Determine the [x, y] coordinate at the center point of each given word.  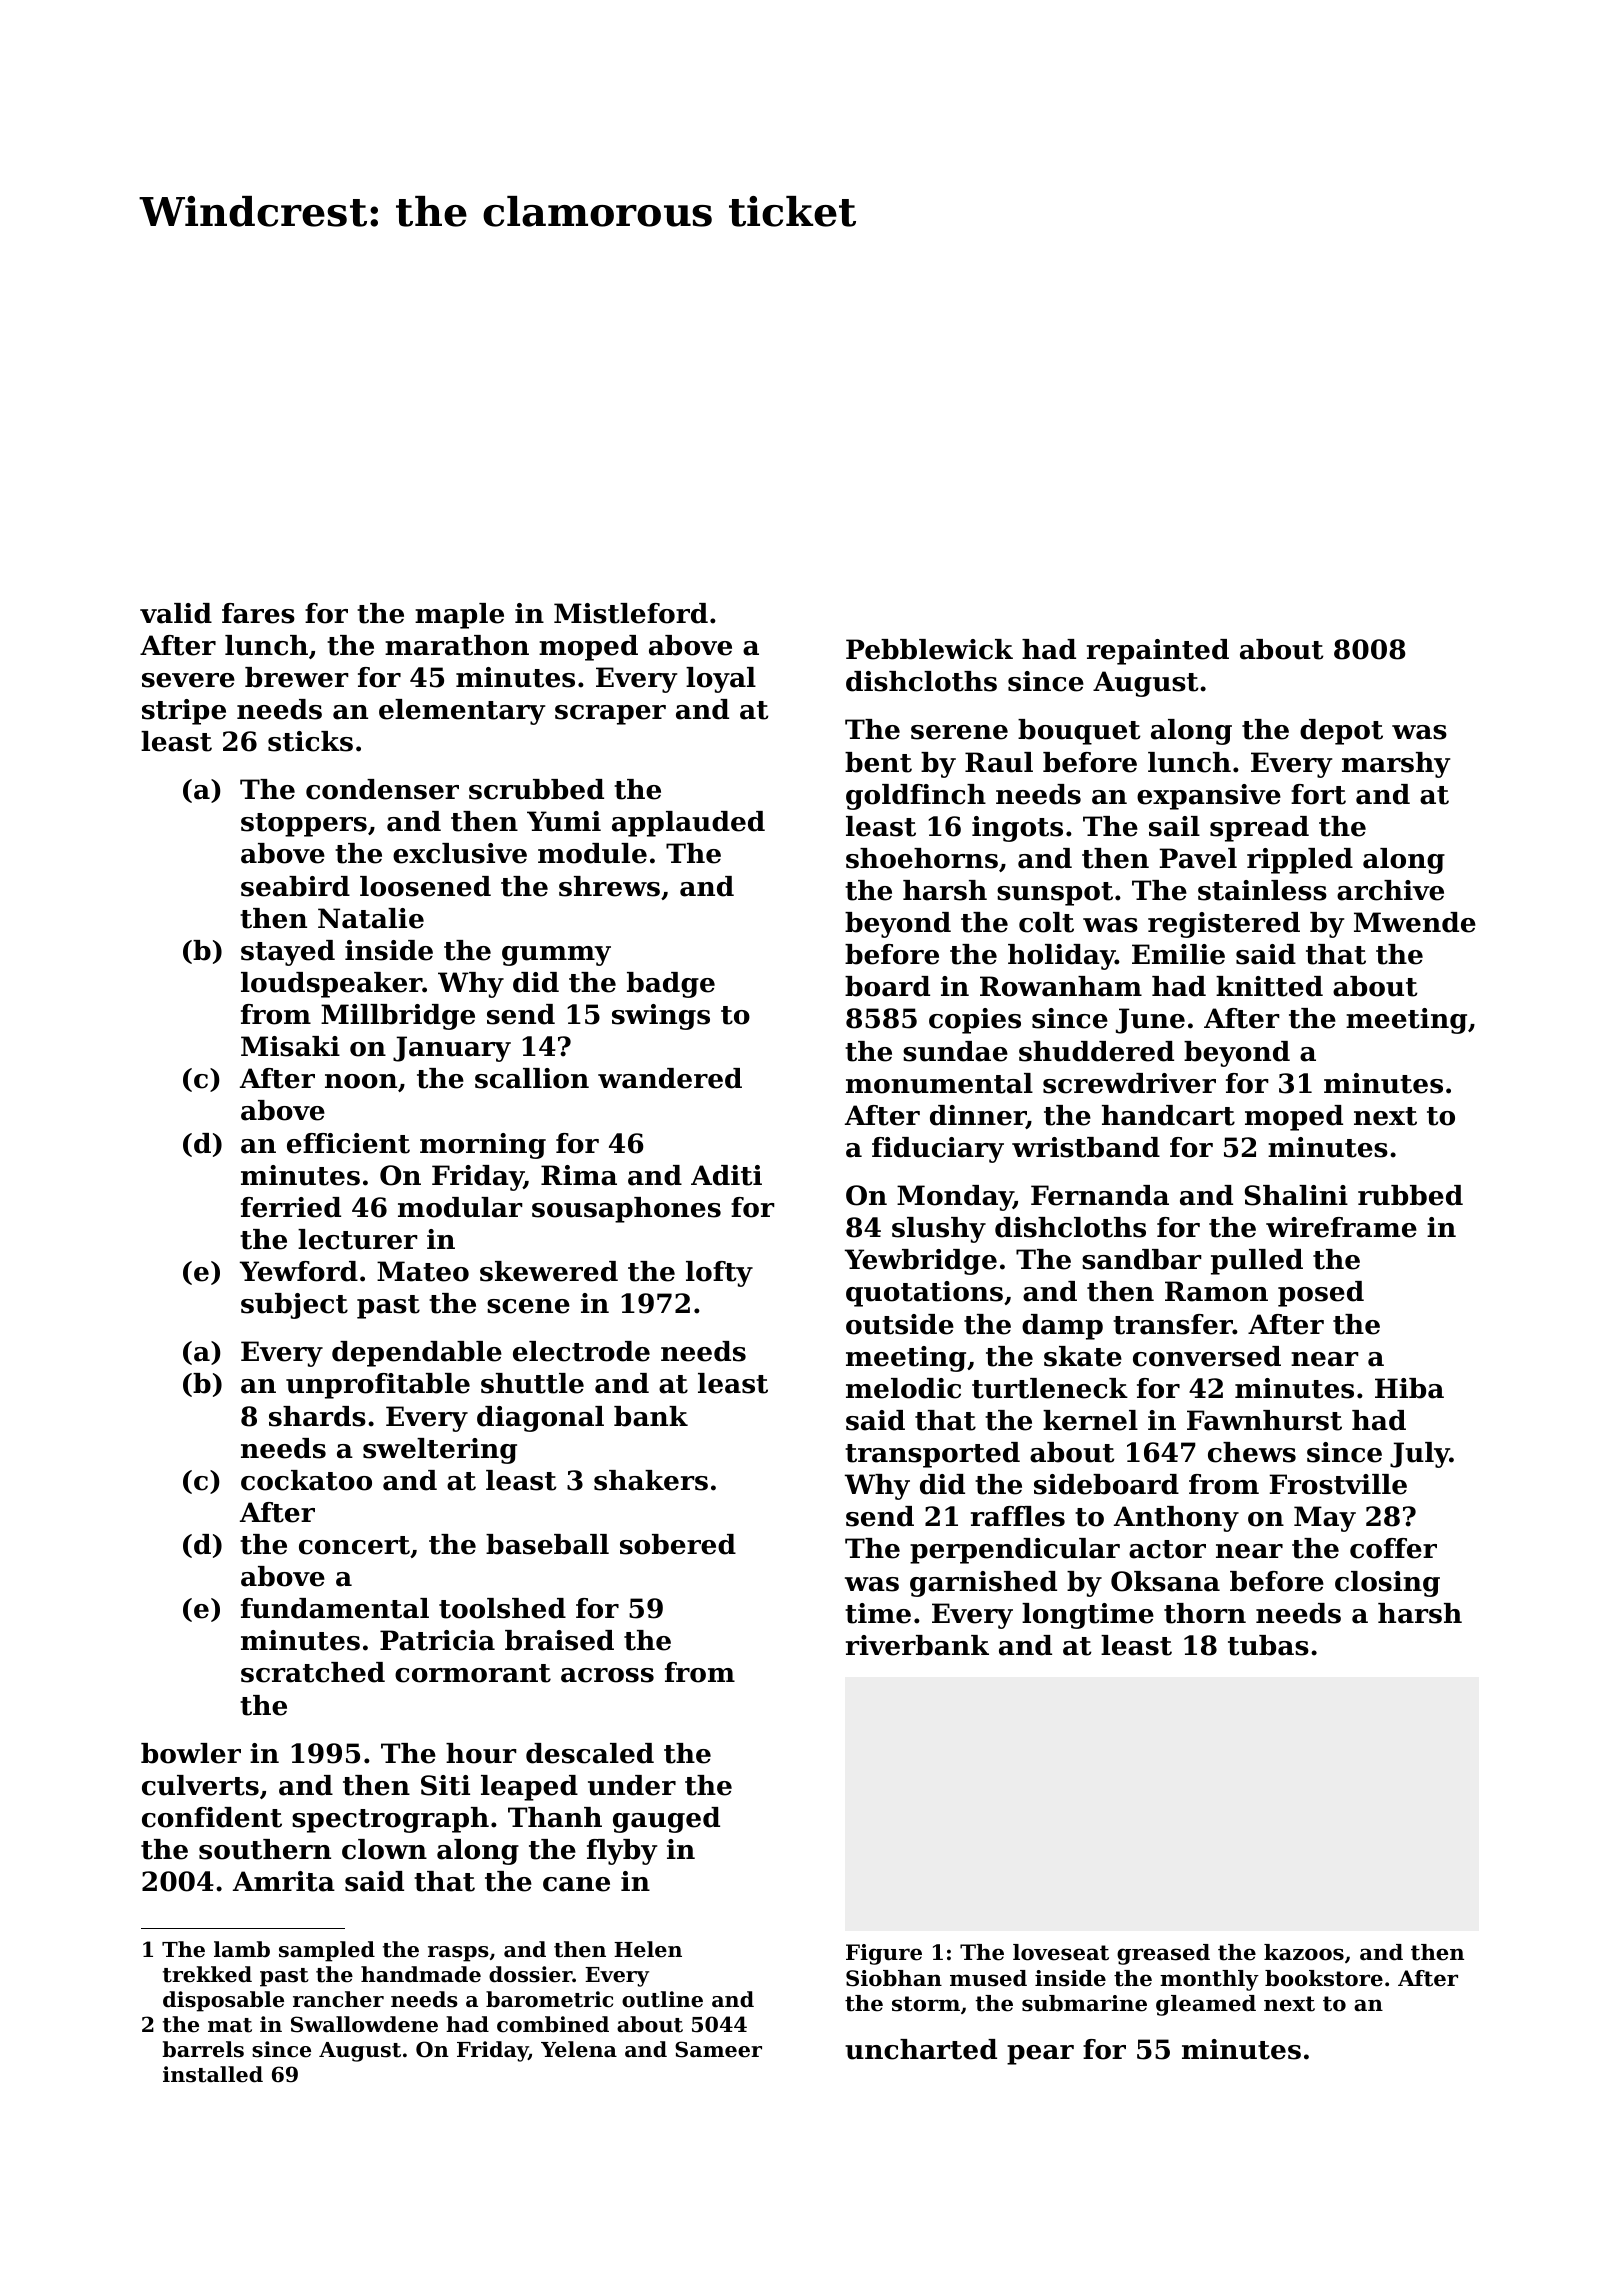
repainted [1158, 652]
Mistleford [631, 613]
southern [265, 1849]
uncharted [921, 2049]
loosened [425, 886]
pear [1040, 2055]
